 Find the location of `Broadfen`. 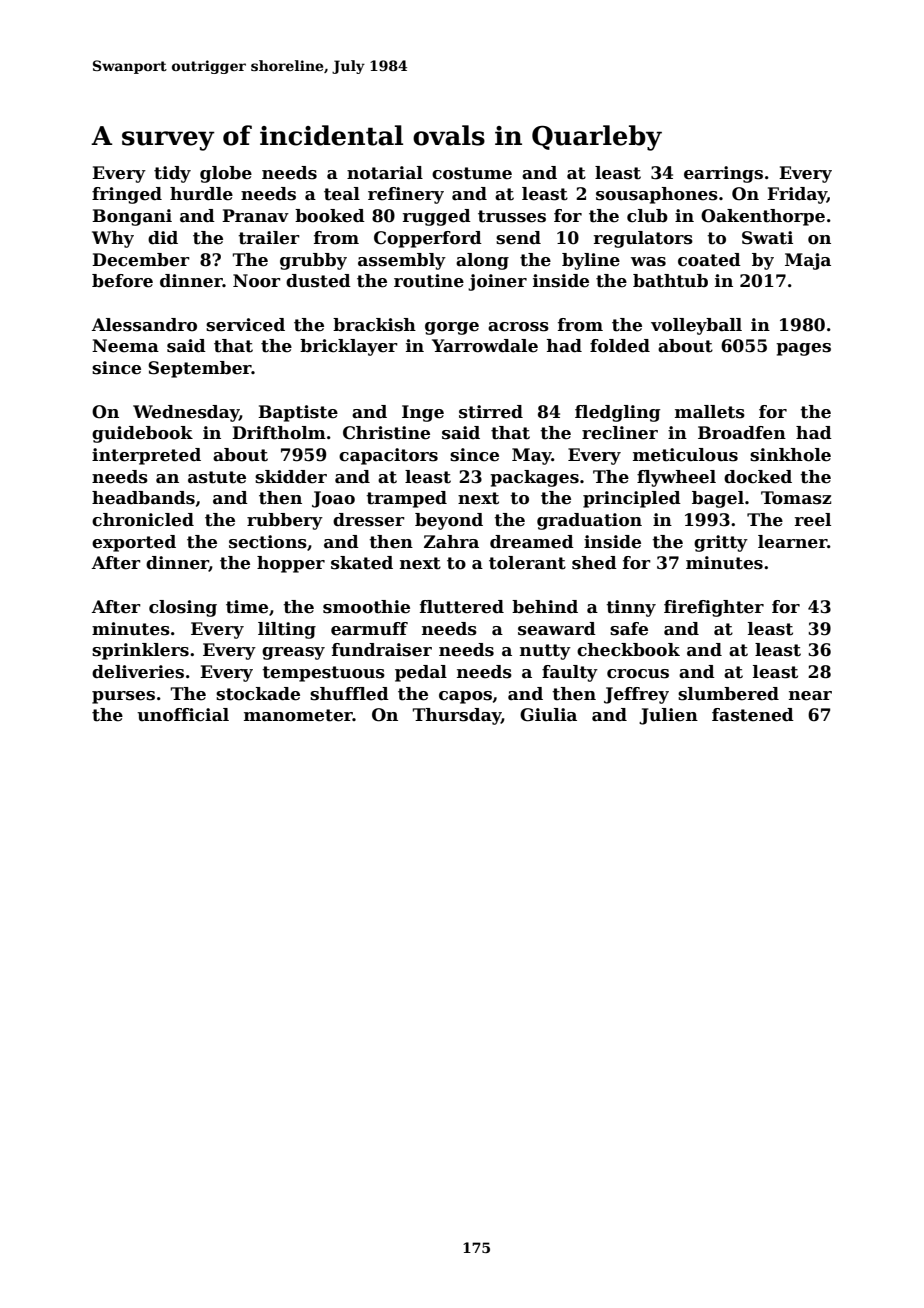

Broadfen is located at coordinates (742, 433).
